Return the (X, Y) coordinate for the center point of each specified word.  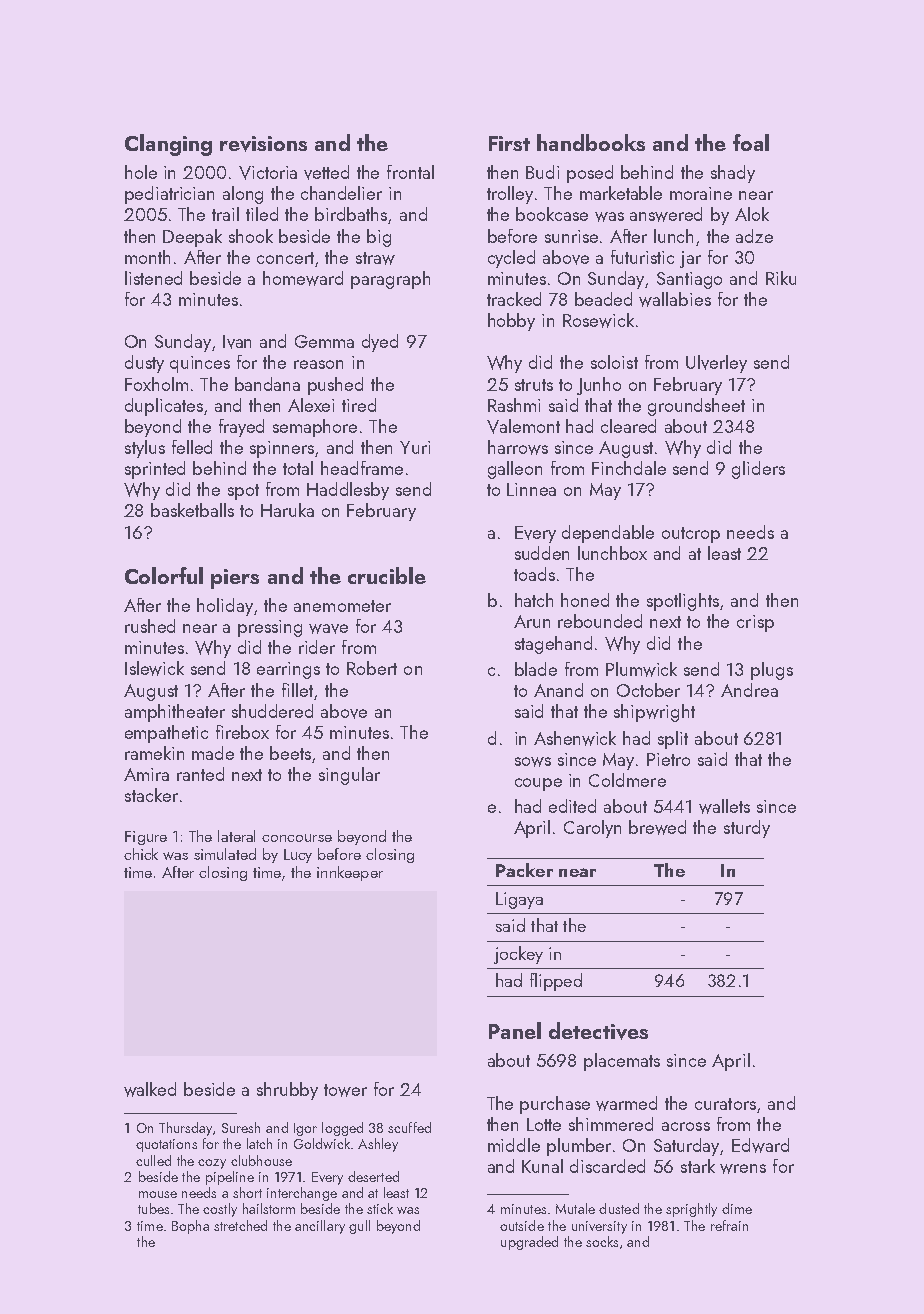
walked (150, 1089)
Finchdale (629, 468)
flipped (556, 982)
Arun (532, 621)
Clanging (168, 145)
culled (153, 1160)
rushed (150, 626)
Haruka (287, 510)
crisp (755, 623)
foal (751, 142)
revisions (263, 144)
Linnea (531, 489)
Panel (515, 1030)
